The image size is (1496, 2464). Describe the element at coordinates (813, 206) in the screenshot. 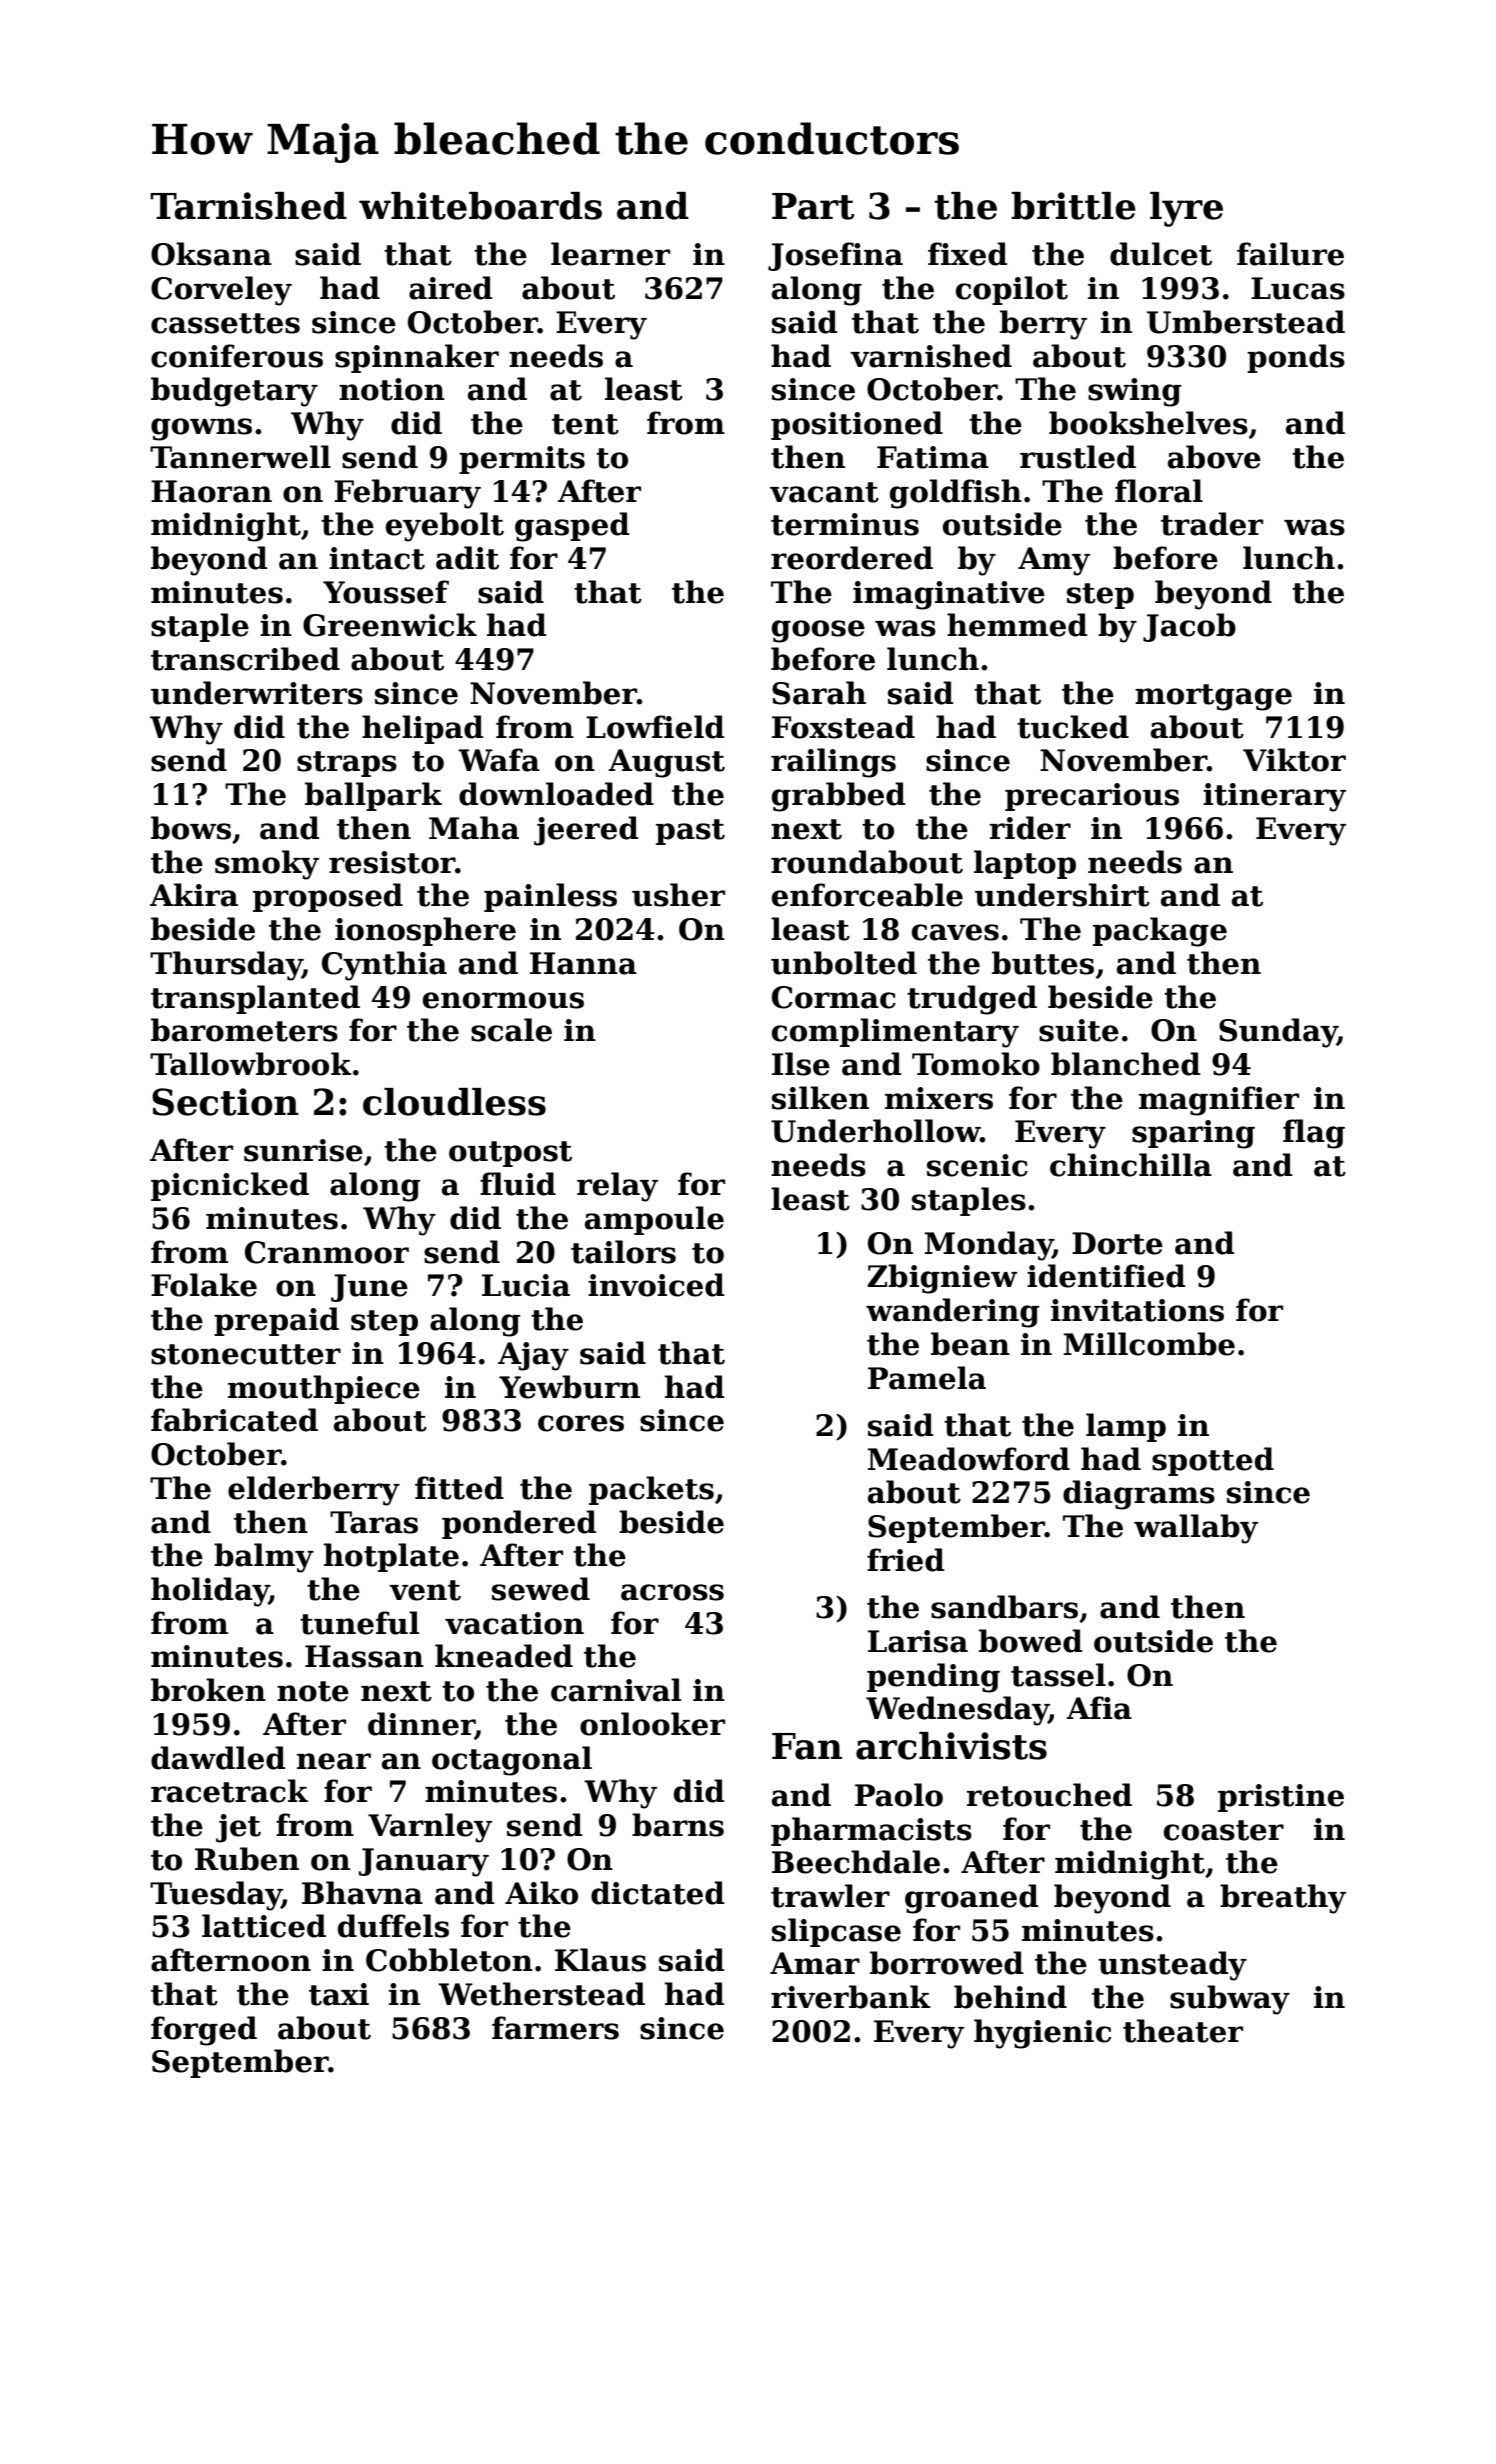

I see `Part` at that location.
